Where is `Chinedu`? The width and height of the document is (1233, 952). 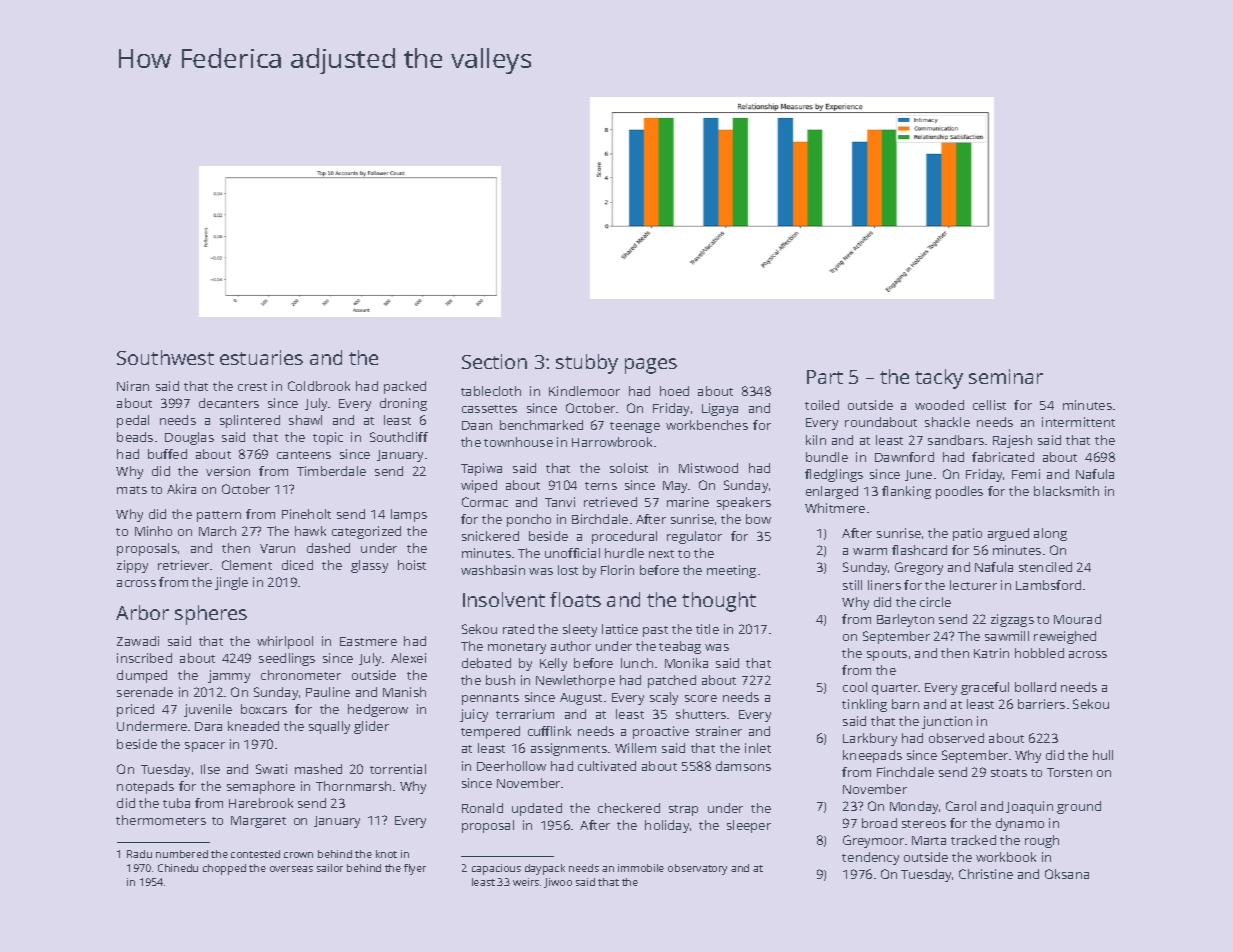 Chinedu is located at coordinates (178, 868).
